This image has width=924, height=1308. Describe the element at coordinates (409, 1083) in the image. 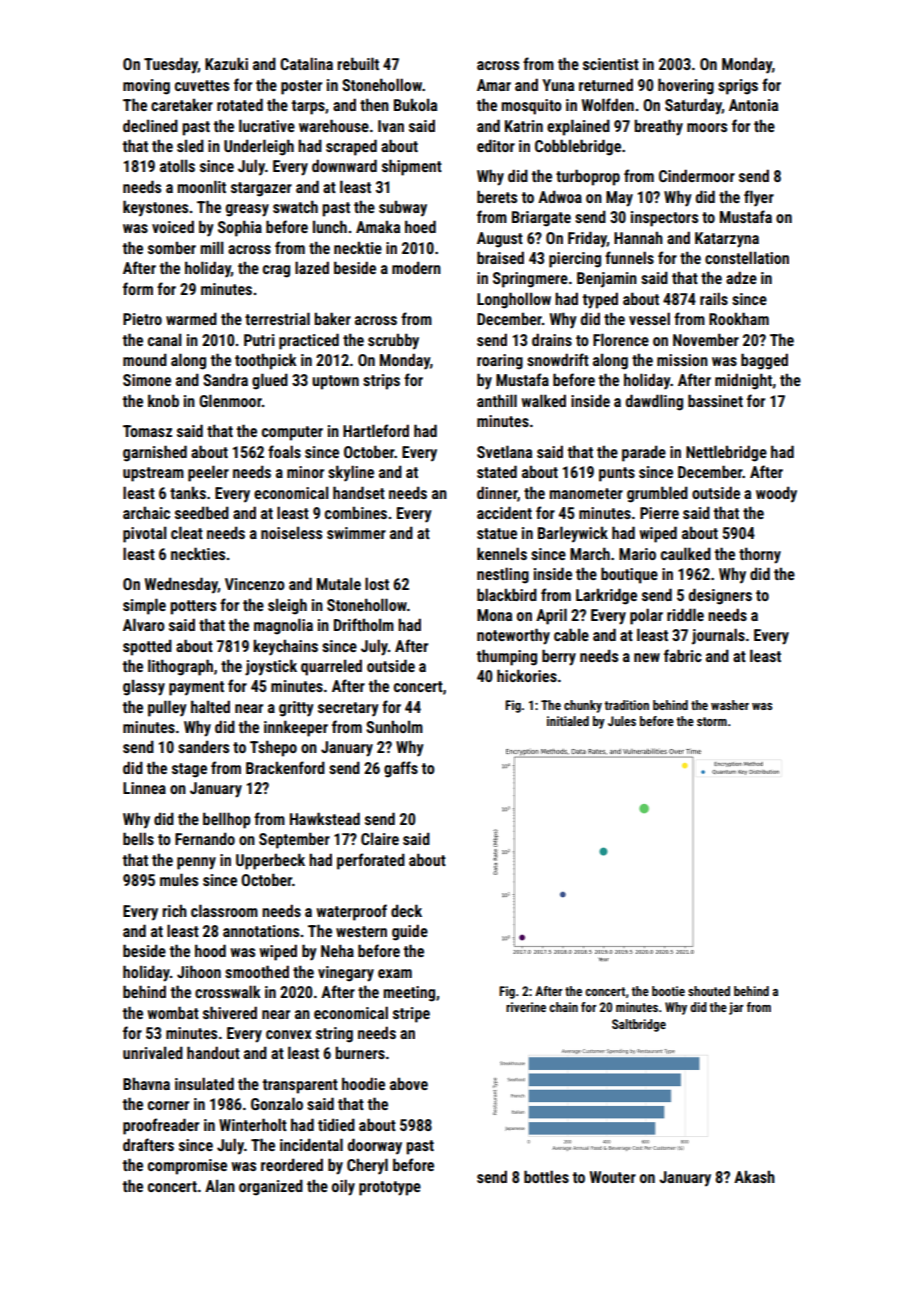

I see `above` at that location.
